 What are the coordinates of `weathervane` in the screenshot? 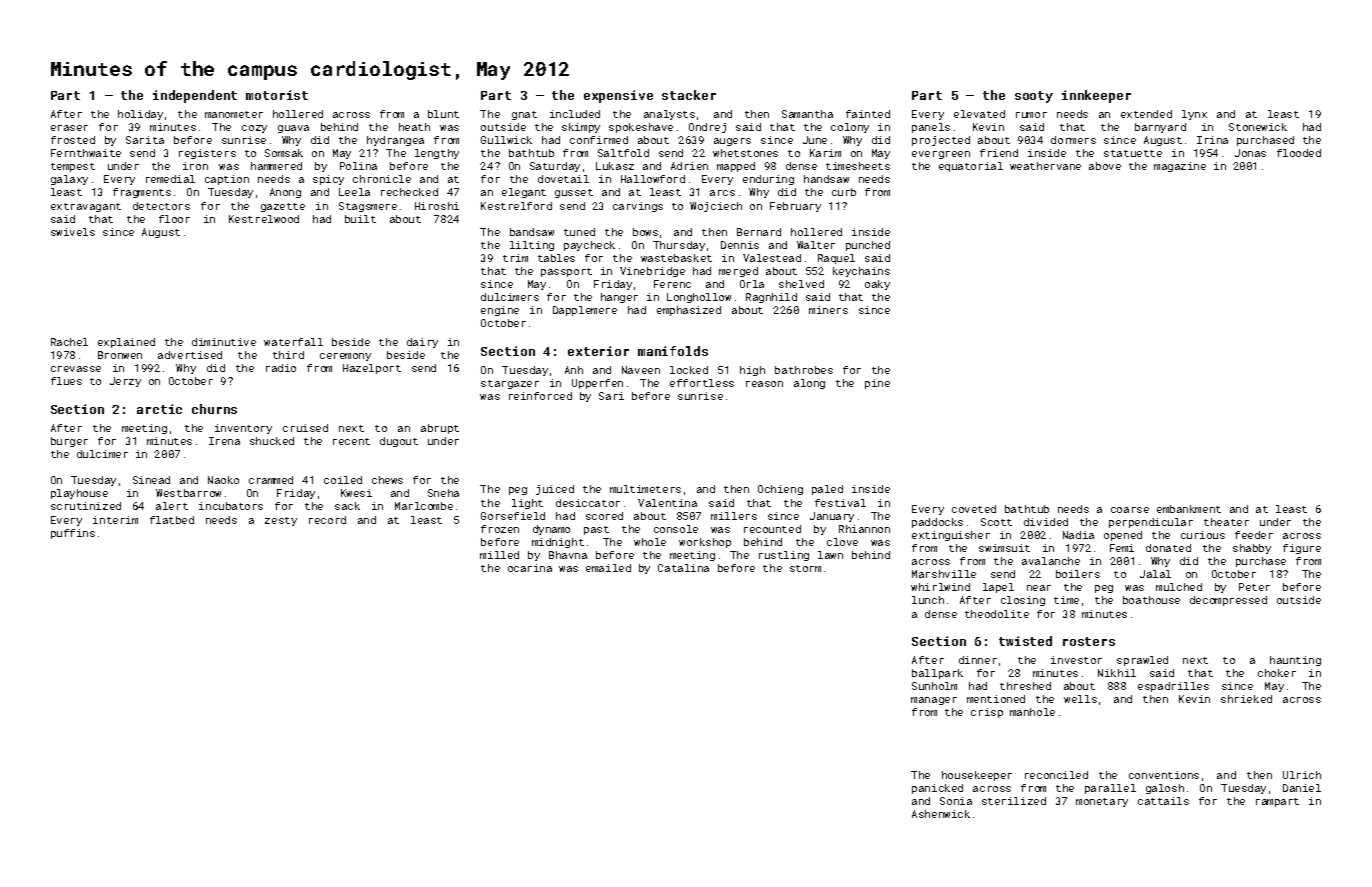 It's located at (1045, 166).
